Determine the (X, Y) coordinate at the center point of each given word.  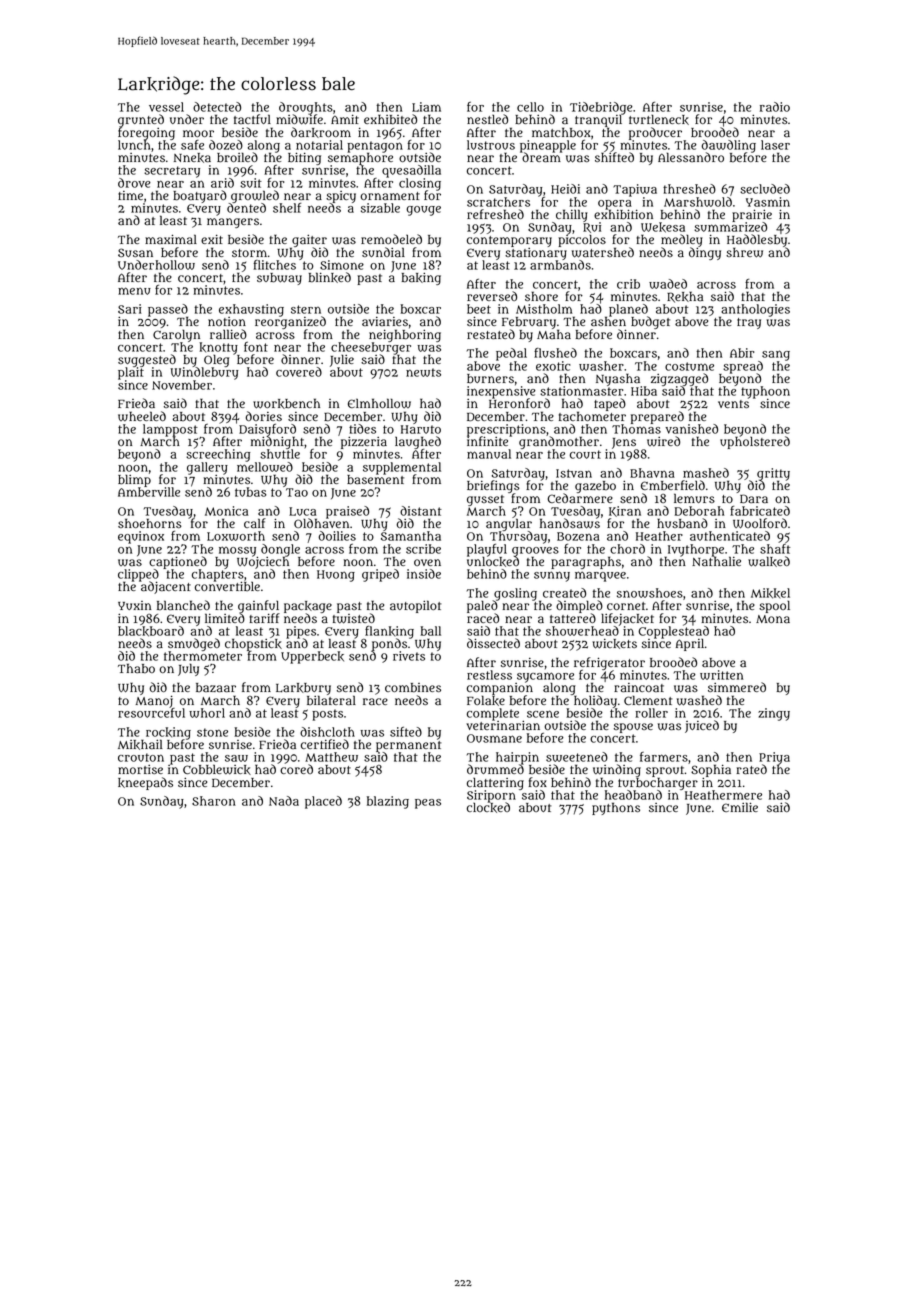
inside (424, 574)
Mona (773, 619)
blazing (388, 802)
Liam (426, 107)
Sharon (214, 801)
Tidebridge (601, 108)
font (256, 347)
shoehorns (150, 523)
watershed (603, 252)
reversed (492, 296)
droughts (306, 108)
